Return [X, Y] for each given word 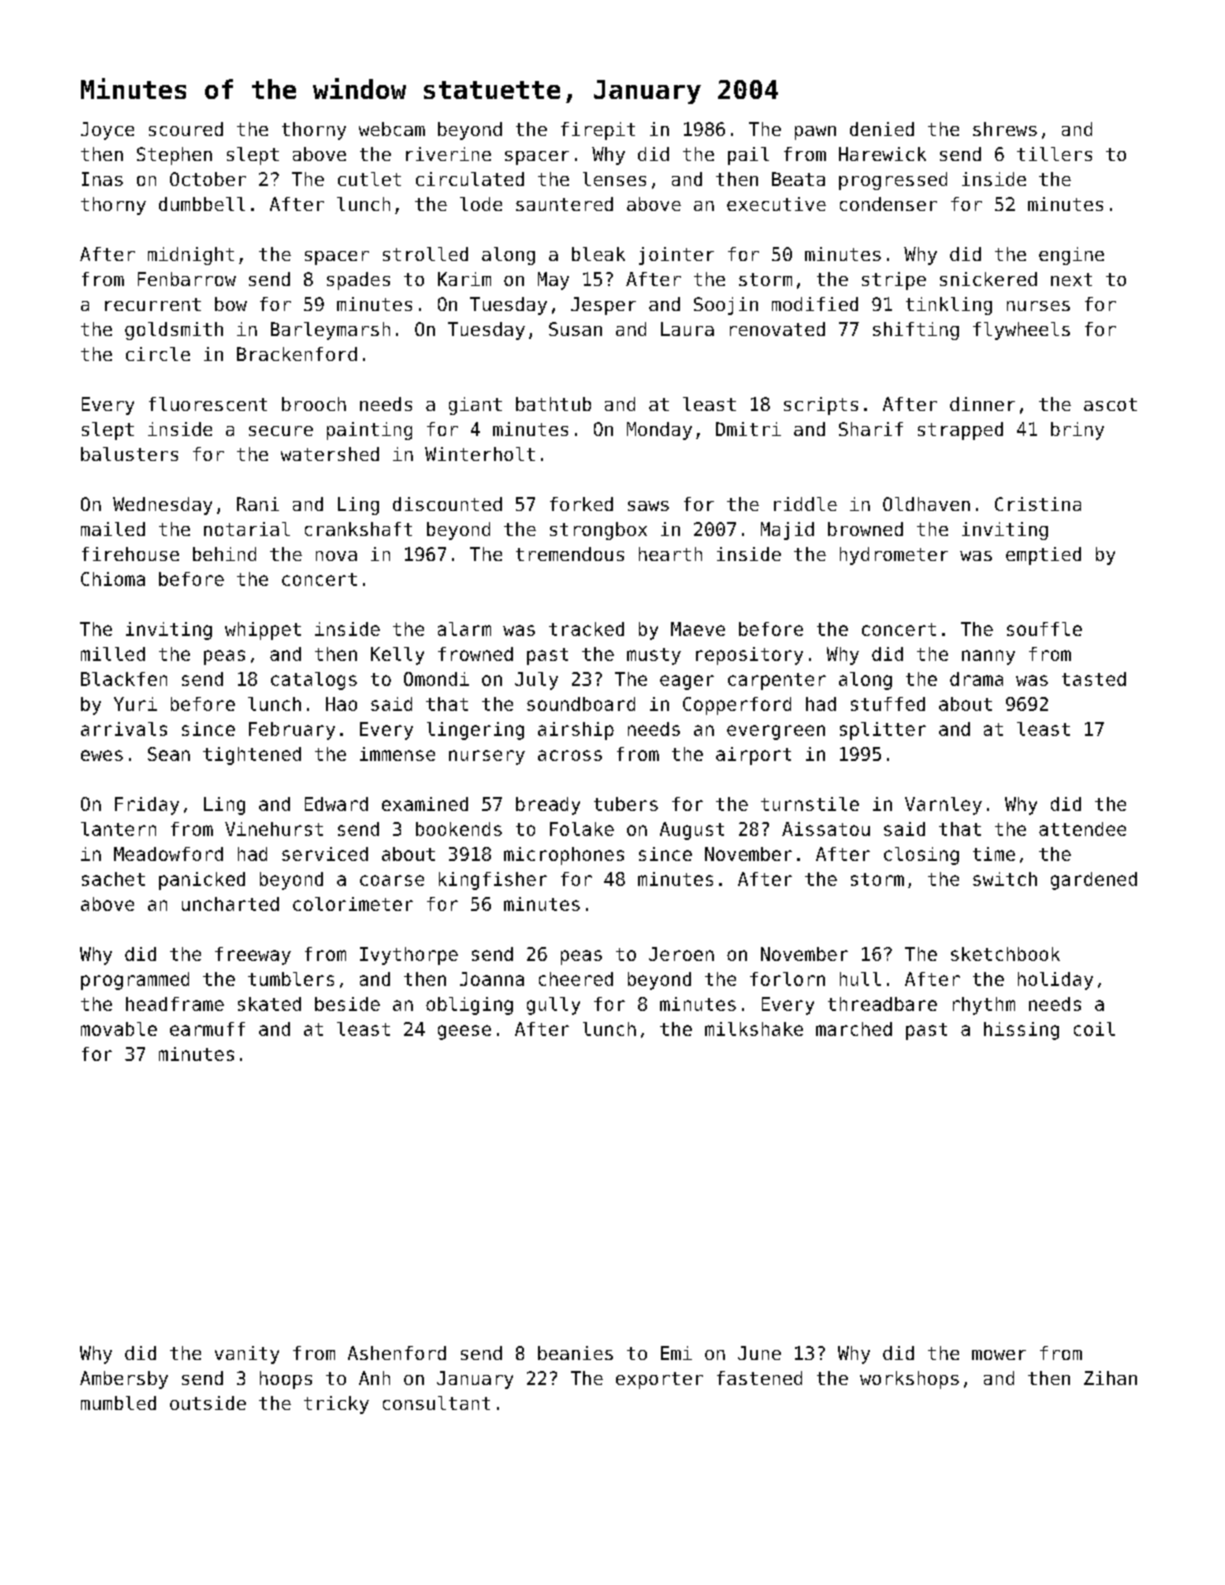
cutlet [369, 179]
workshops [909, 1380]
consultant [436, 1403]
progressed [893, 181]
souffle [1044, 629]
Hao [341, 704]
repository [749, 656]
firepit [598, 131]
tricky [336, 1405]
